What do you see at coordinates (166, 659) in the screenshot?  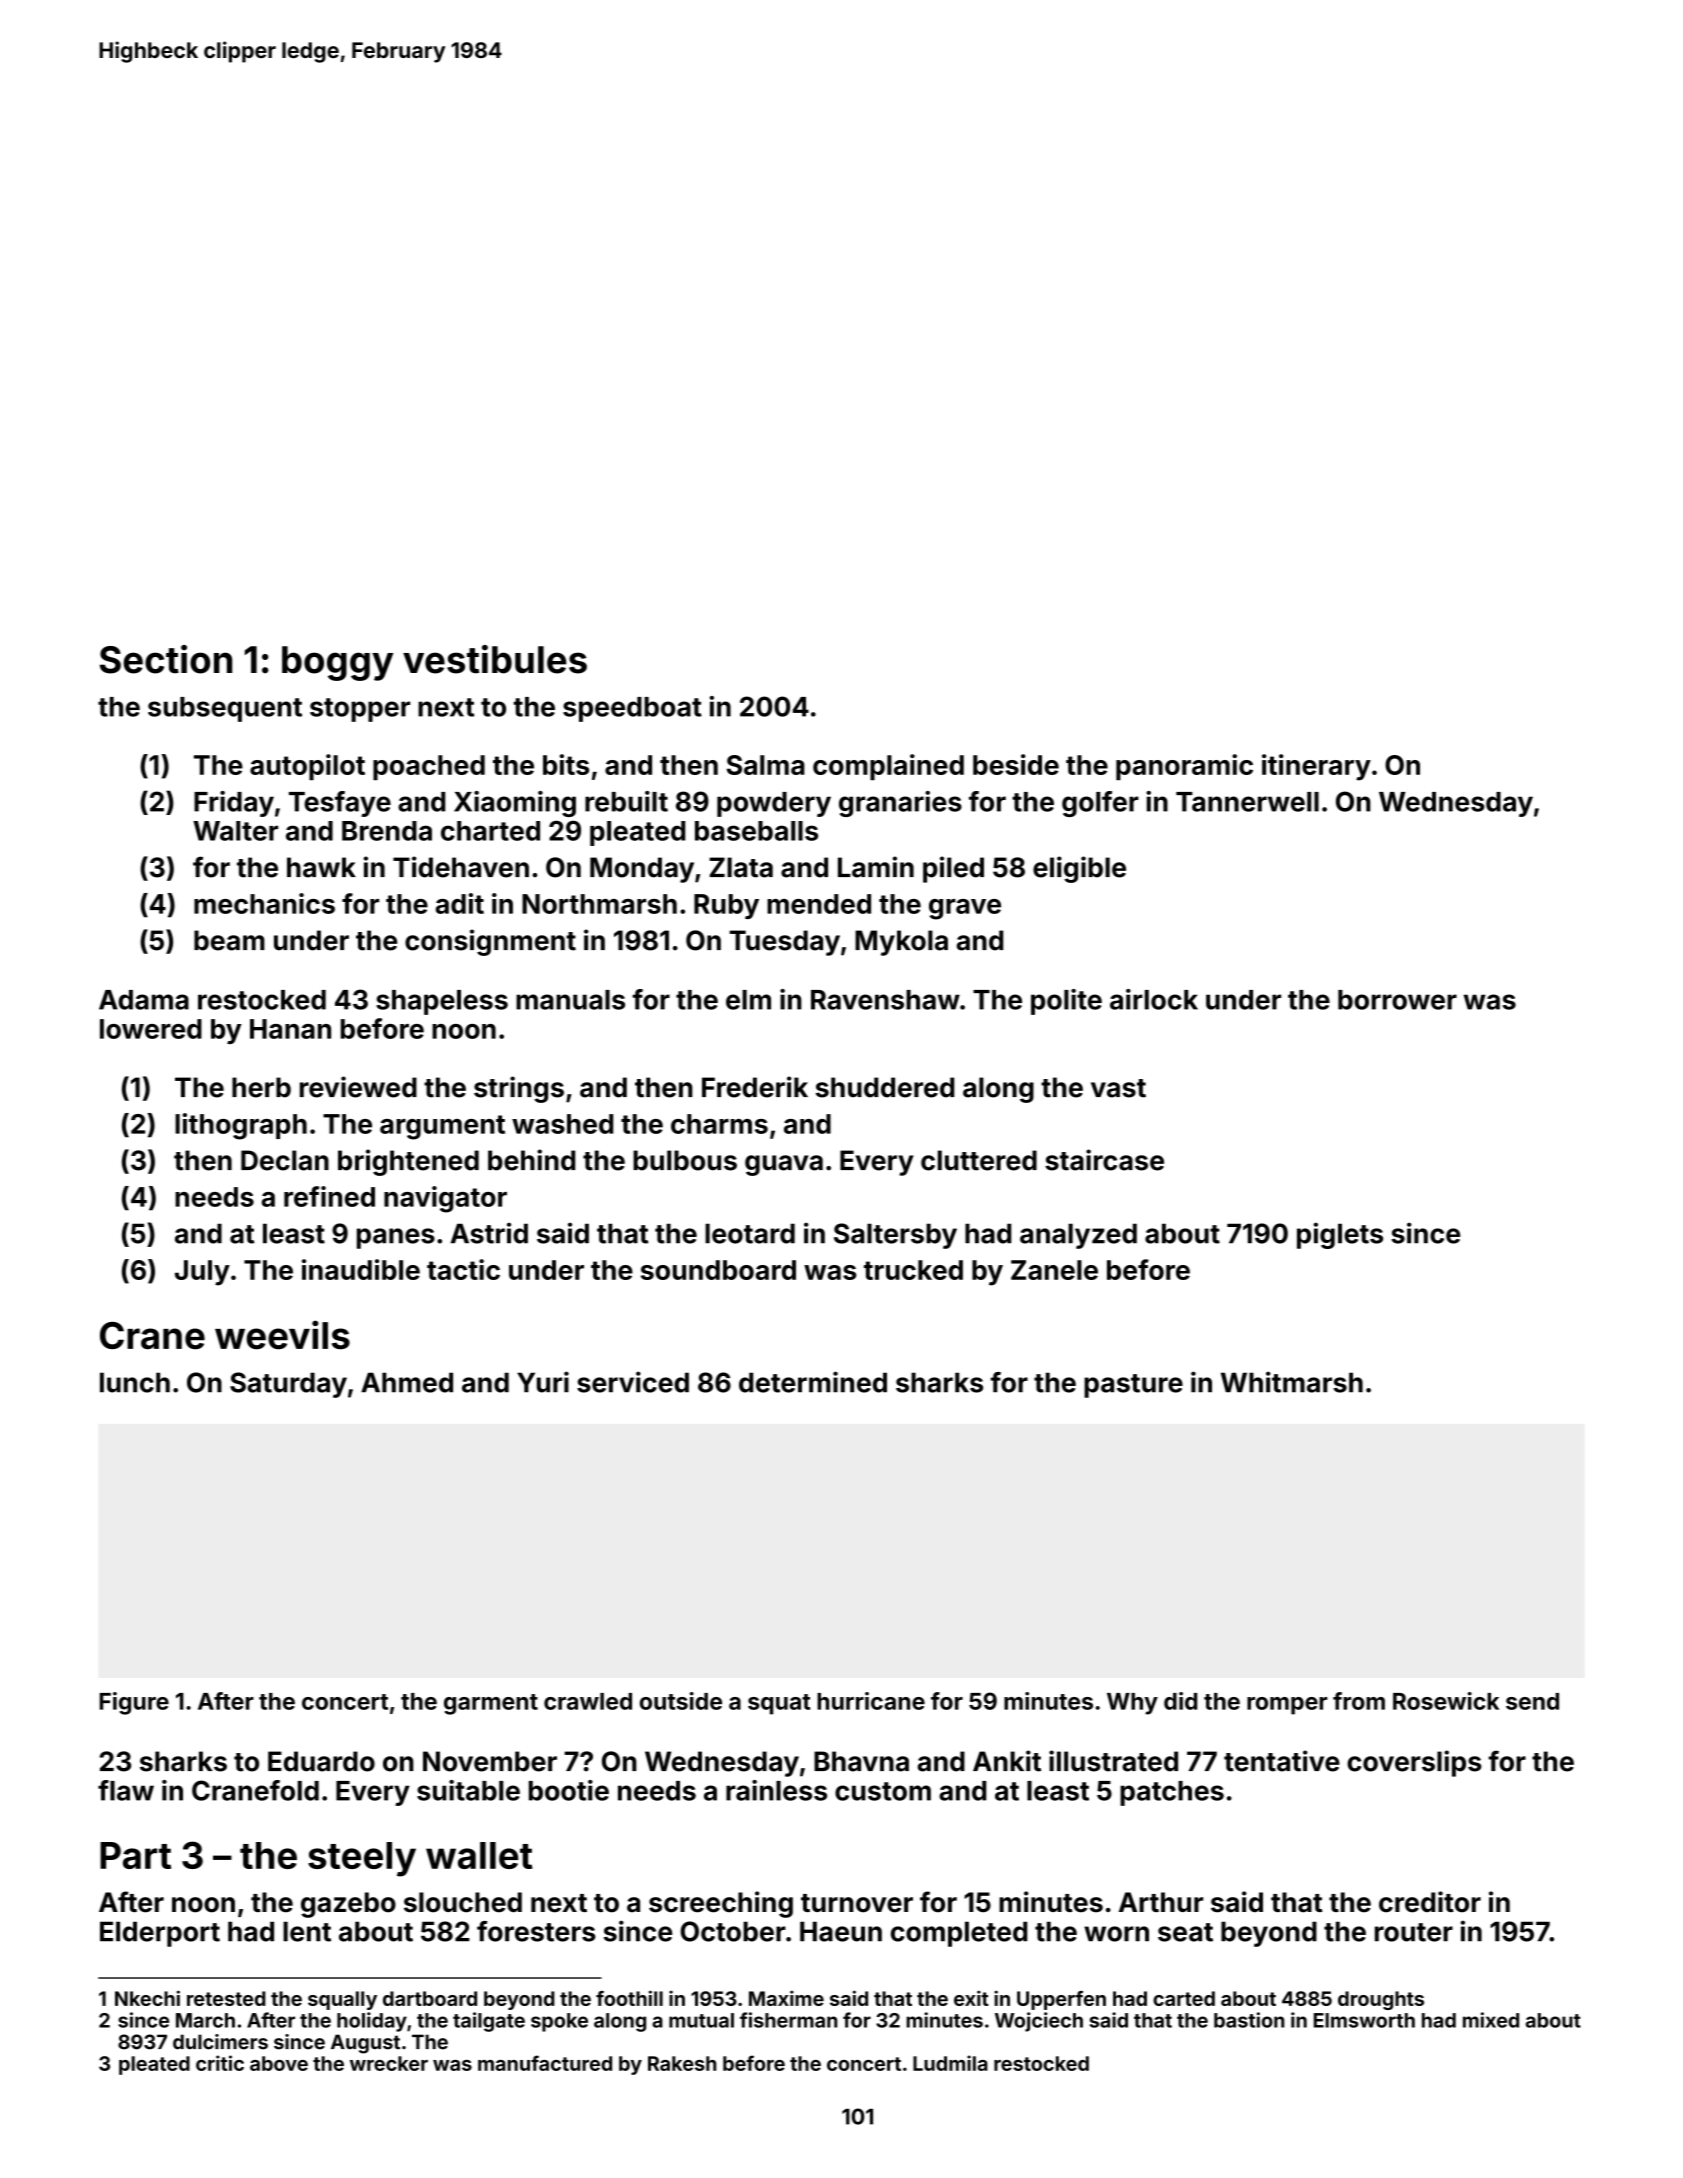 I see `Section` at bounding box center [166, 659].
